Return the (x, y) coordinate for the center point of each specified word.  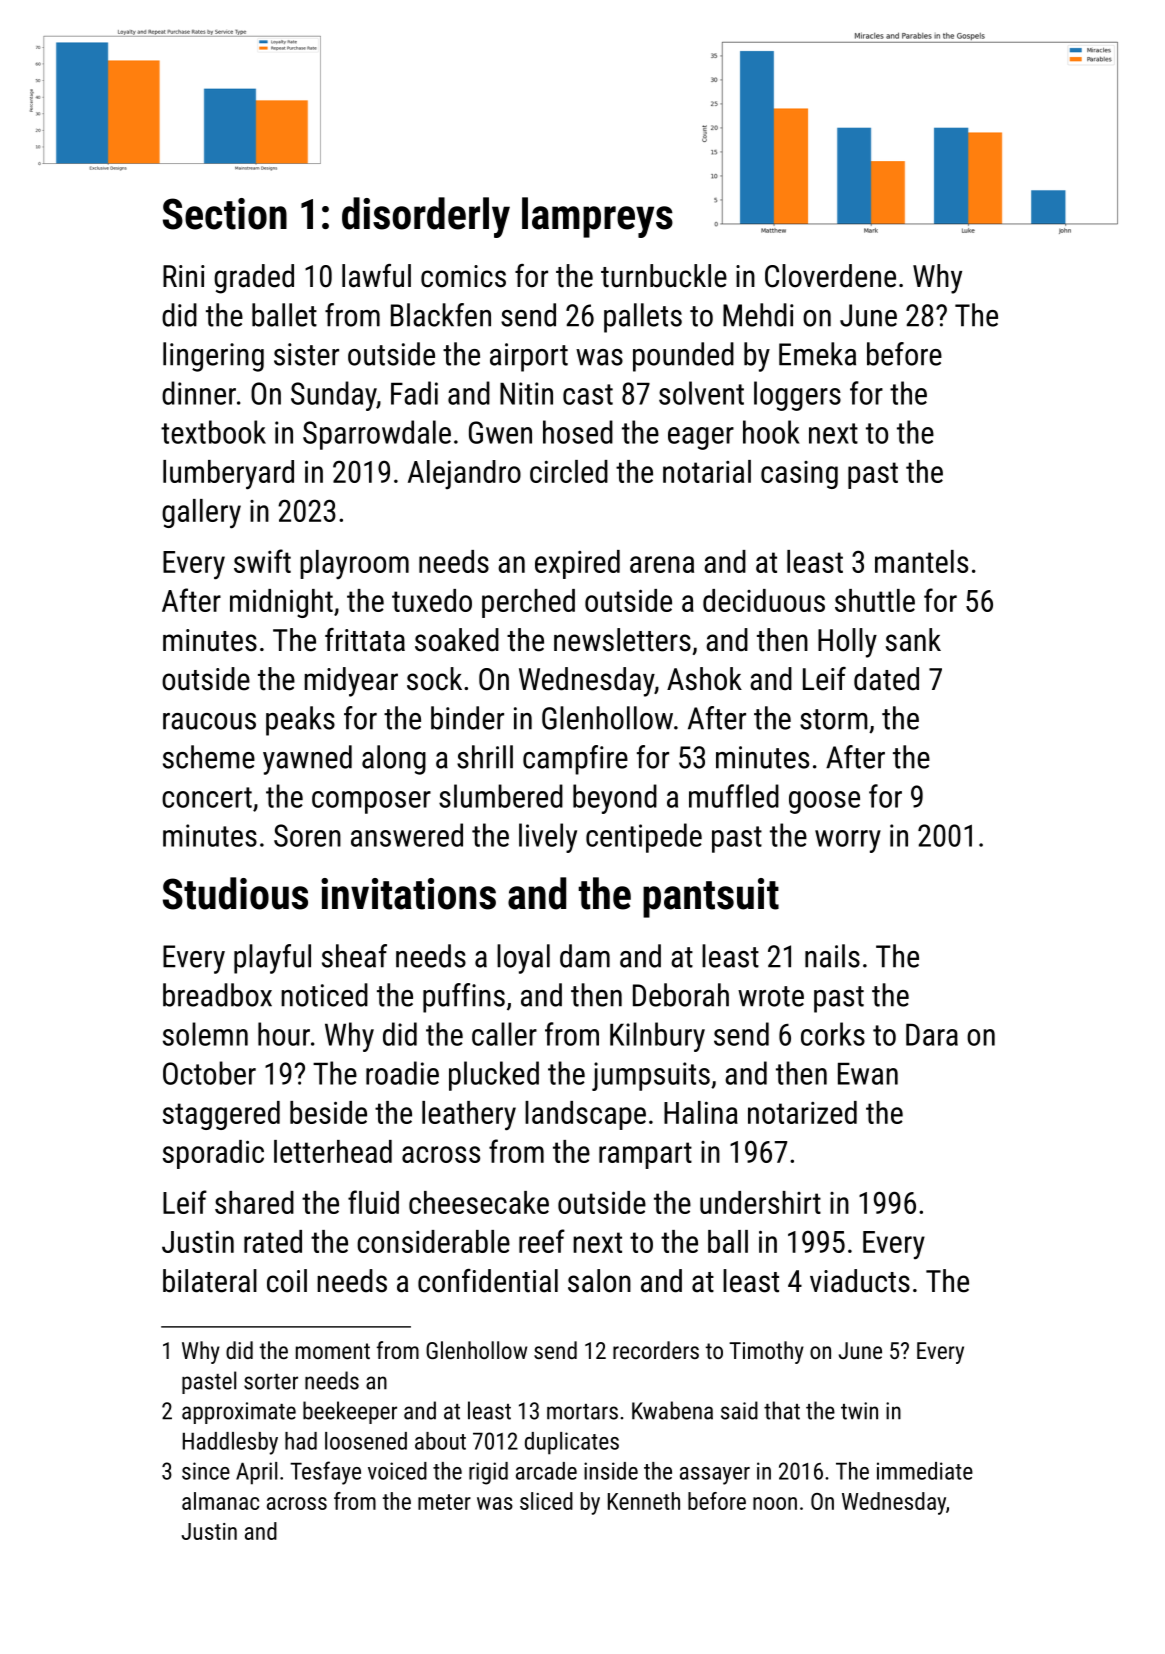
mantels (921, 561)
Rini (184, 276)
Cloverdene (830, 276)
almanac (220, 1501)
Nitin (526, 393)
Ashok (704, 679)
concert (207, 797)
